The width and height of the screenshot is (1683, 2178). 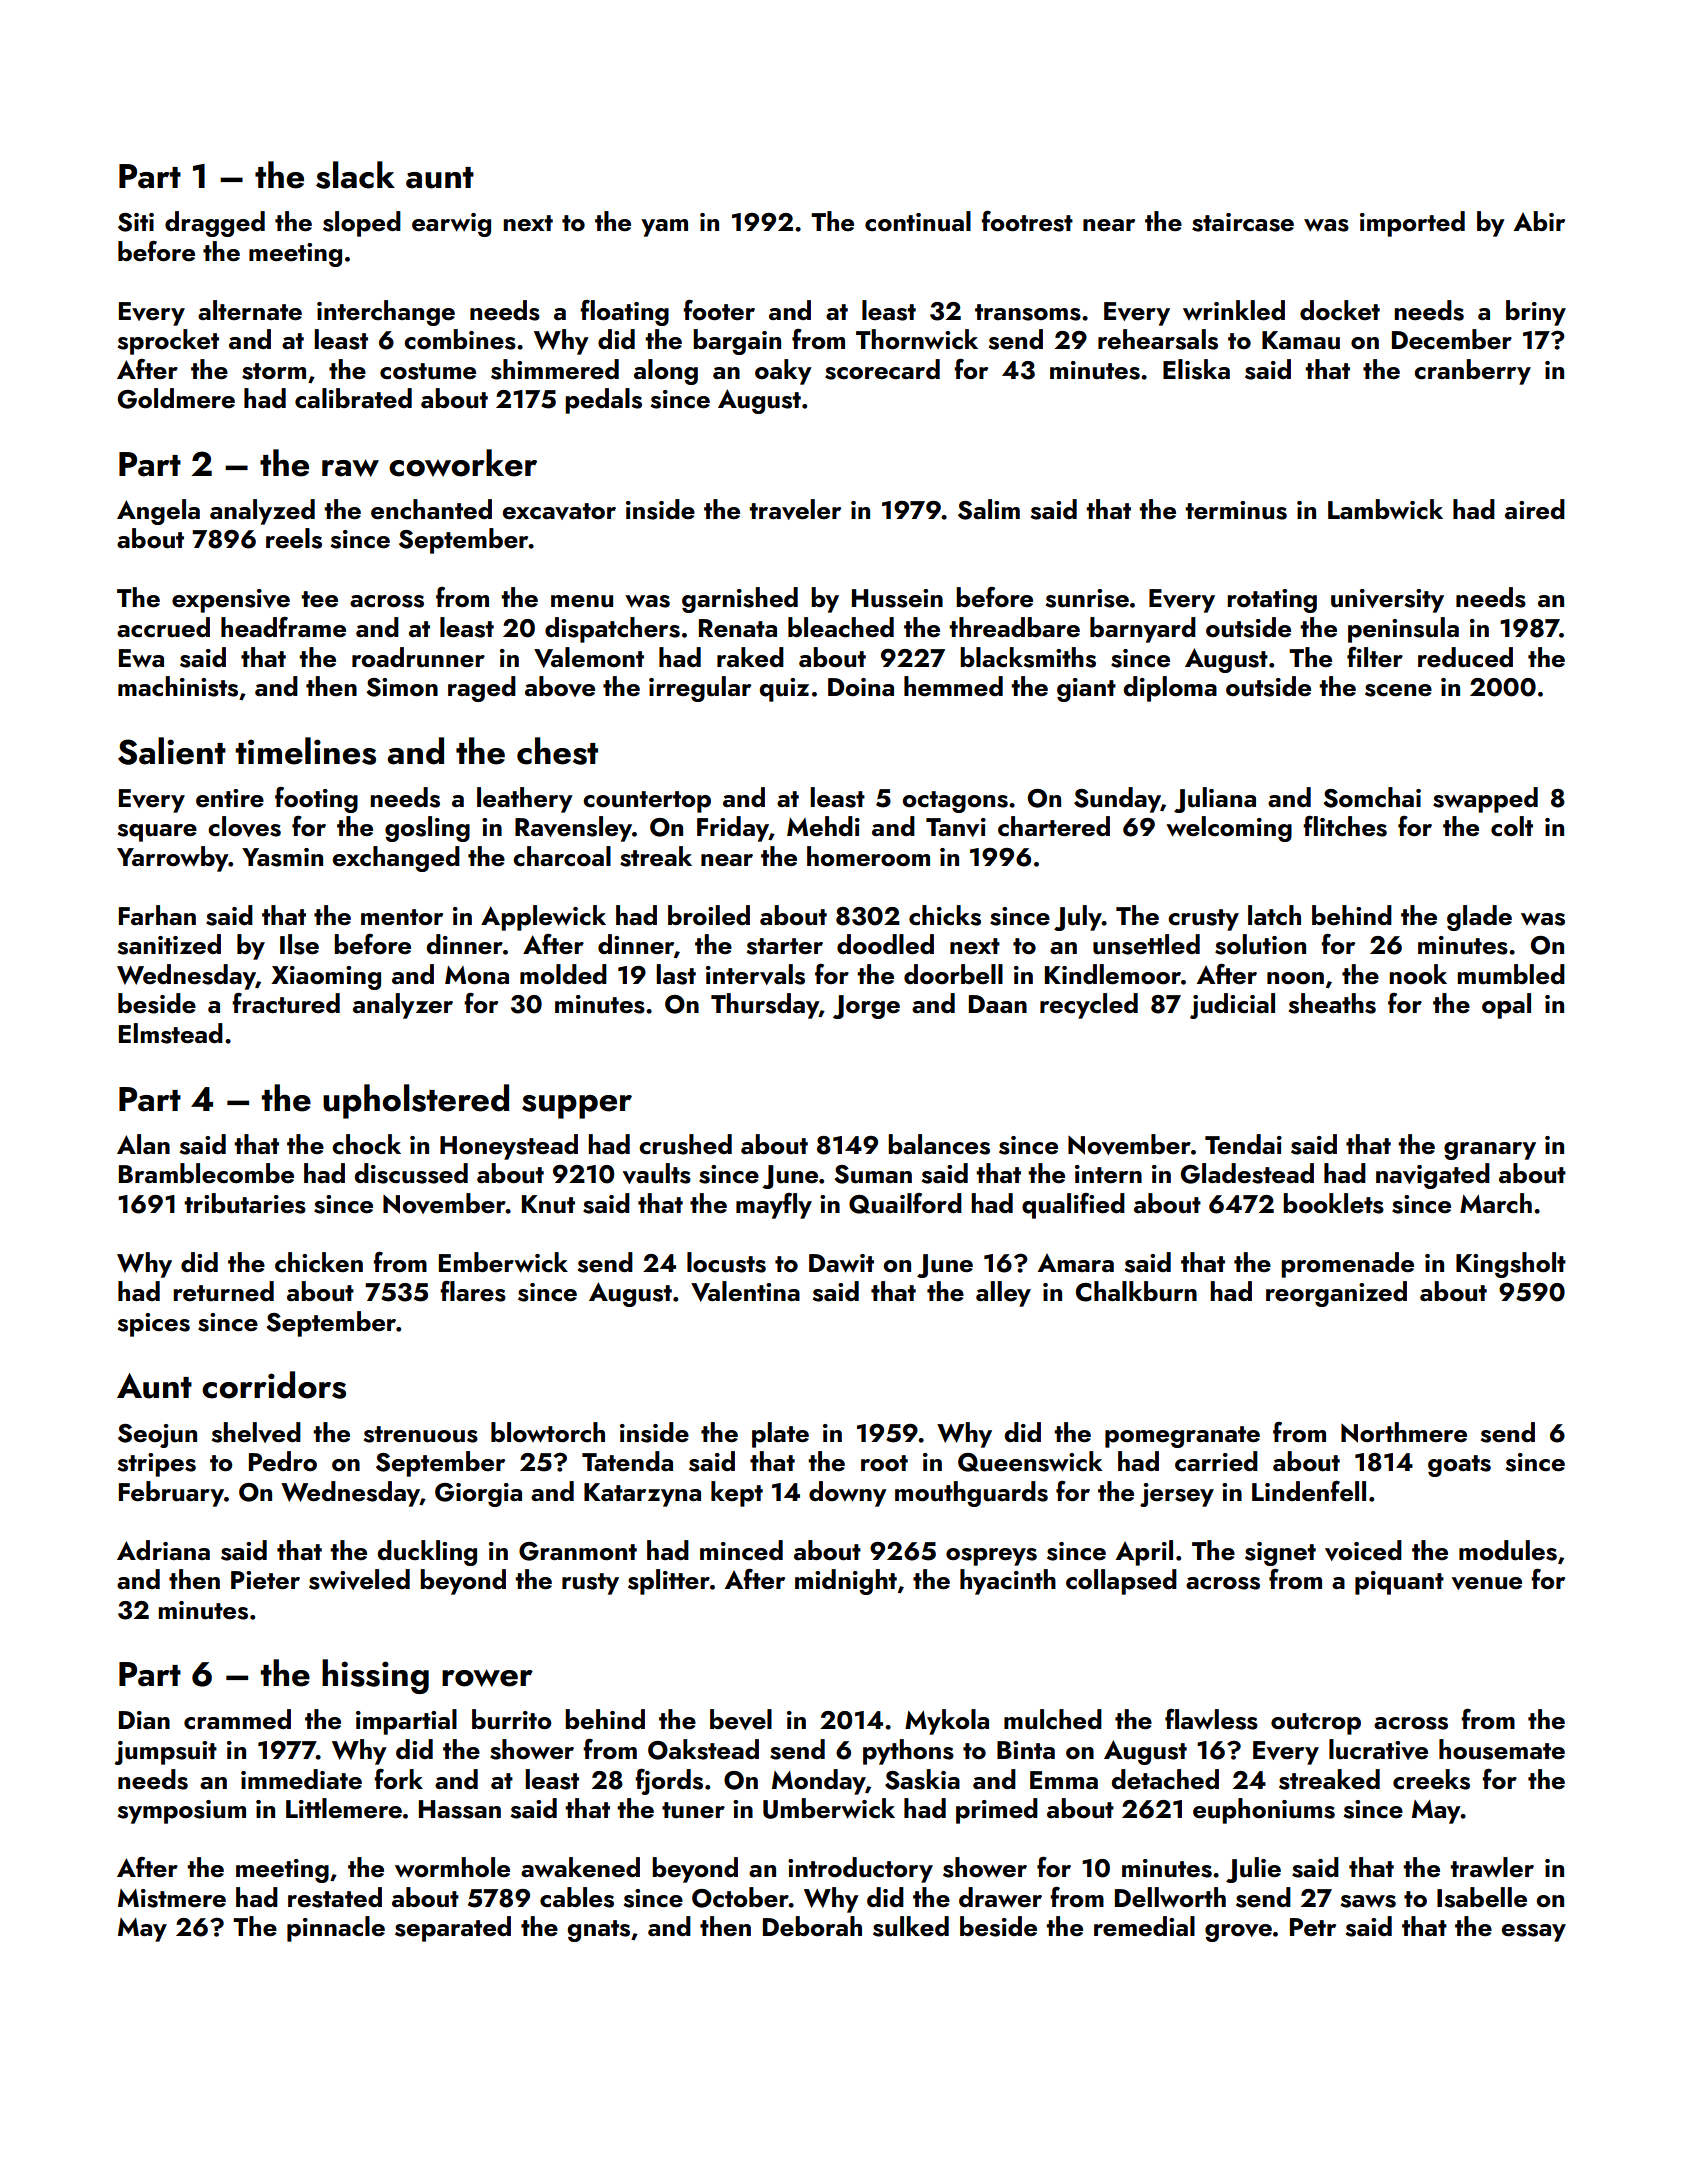 I want to click on Jorge, so click(x=866, y=1007).
